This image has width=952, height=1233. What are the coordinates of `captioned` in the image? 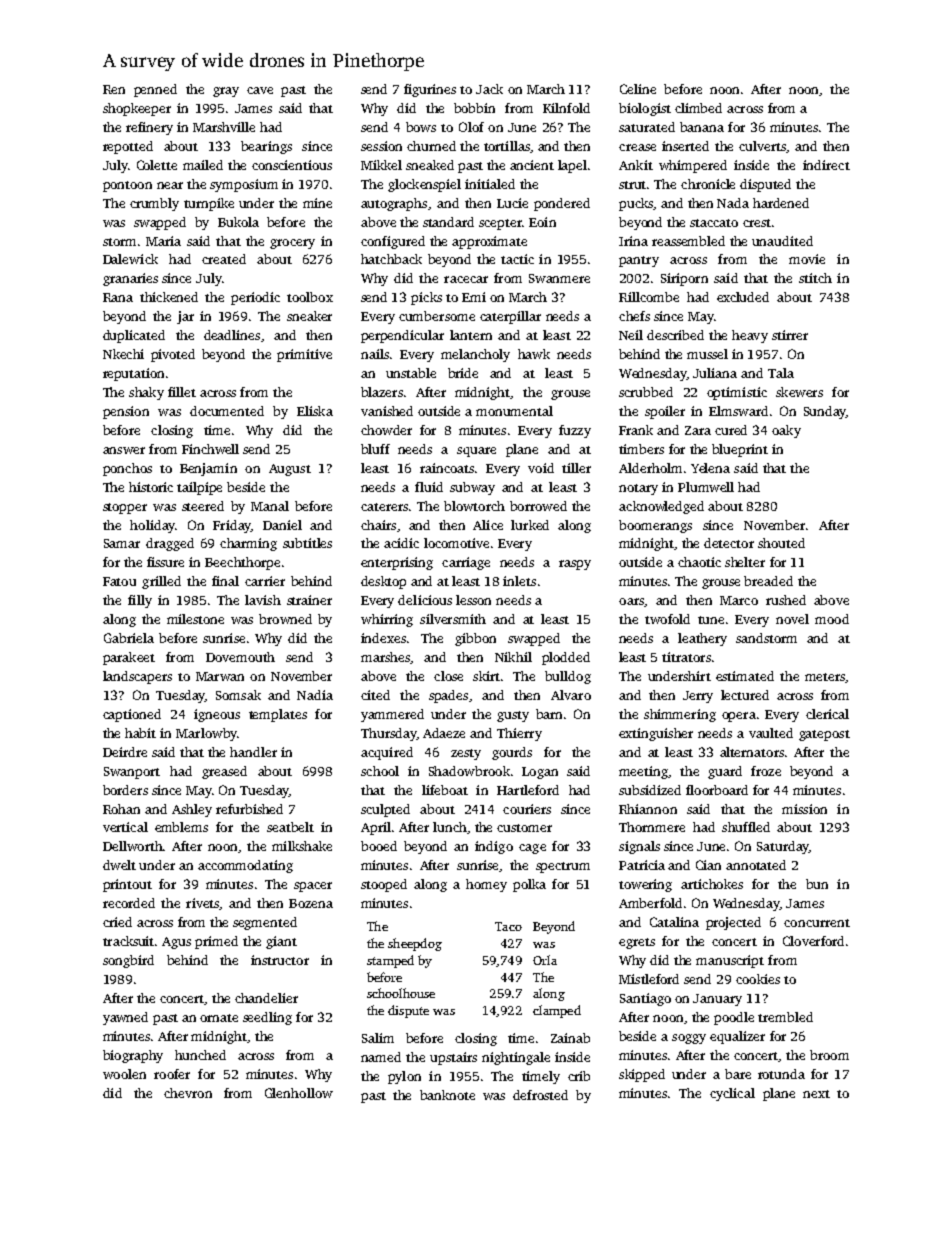 It's located at (132, 715).
